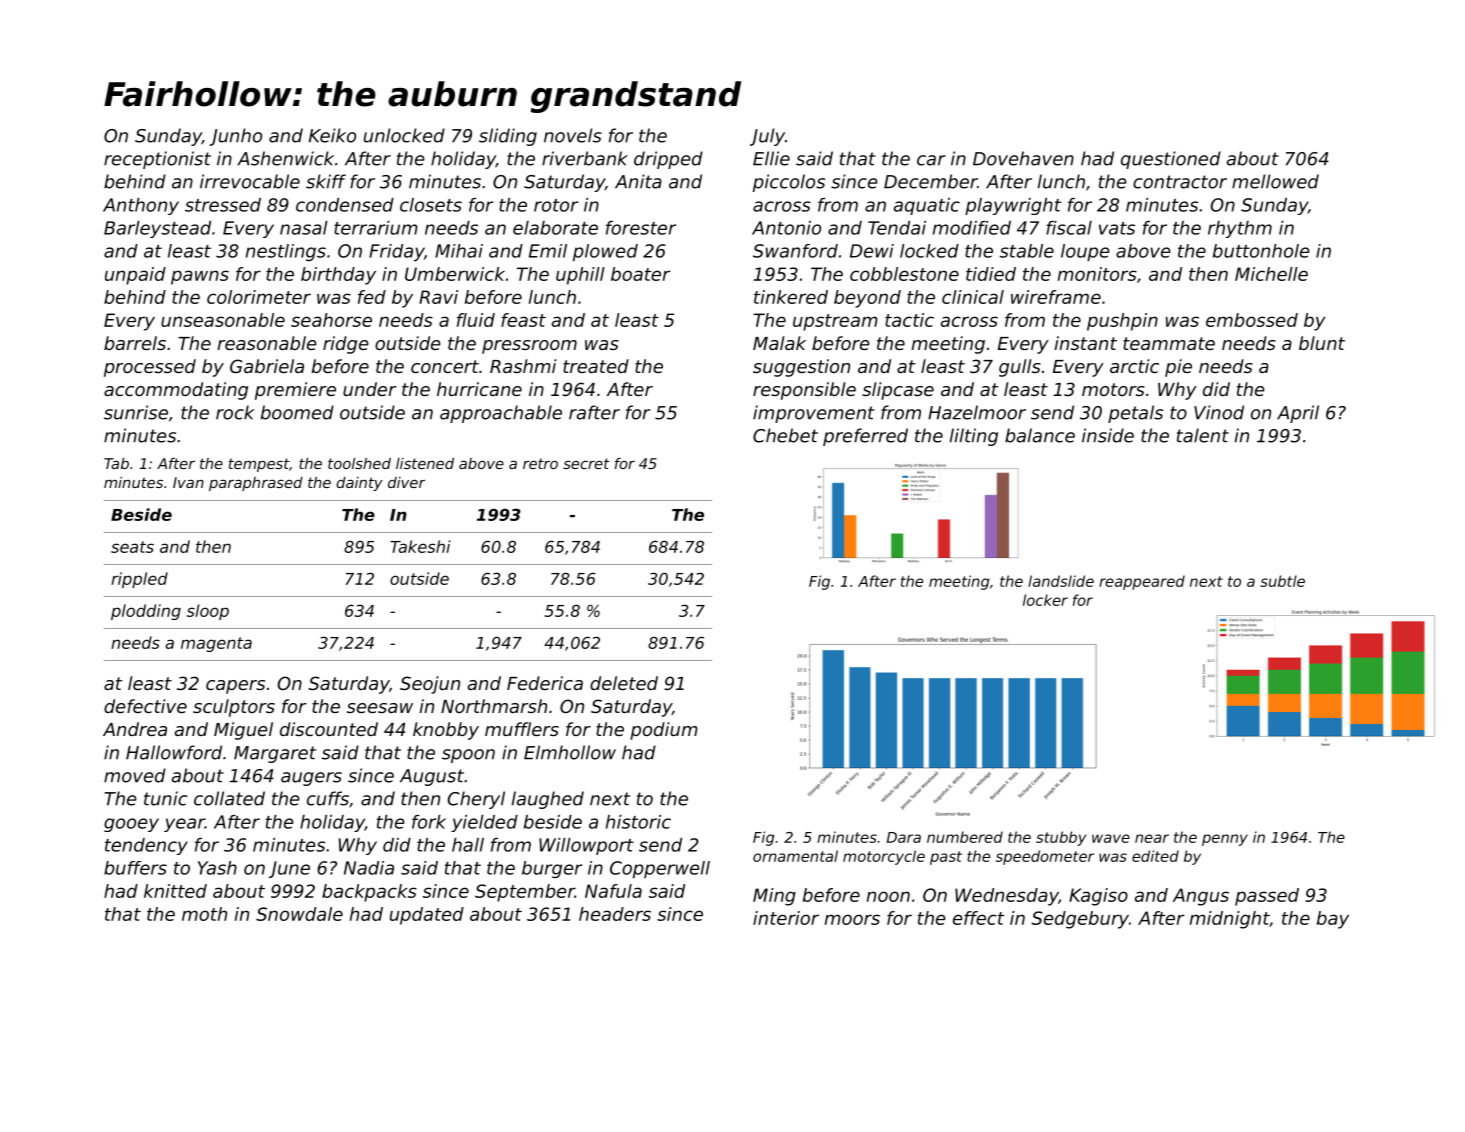 This document has height=1132, width=1465. Describe the element at coordinates (1219, 412) in the document. I see `Vinod` at that location.
